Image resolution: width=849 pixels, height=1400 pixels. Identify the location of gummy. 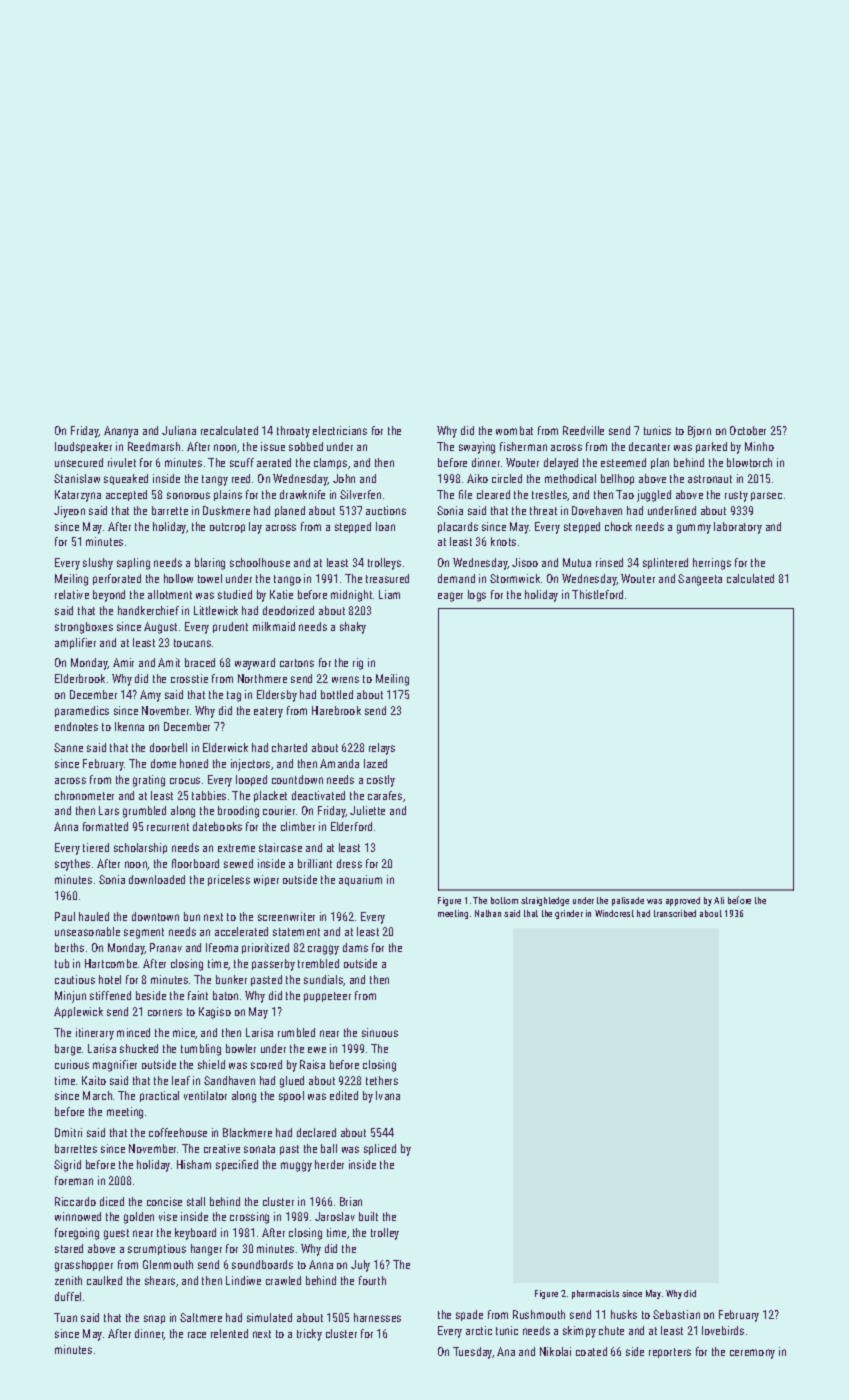
(694, 529).
